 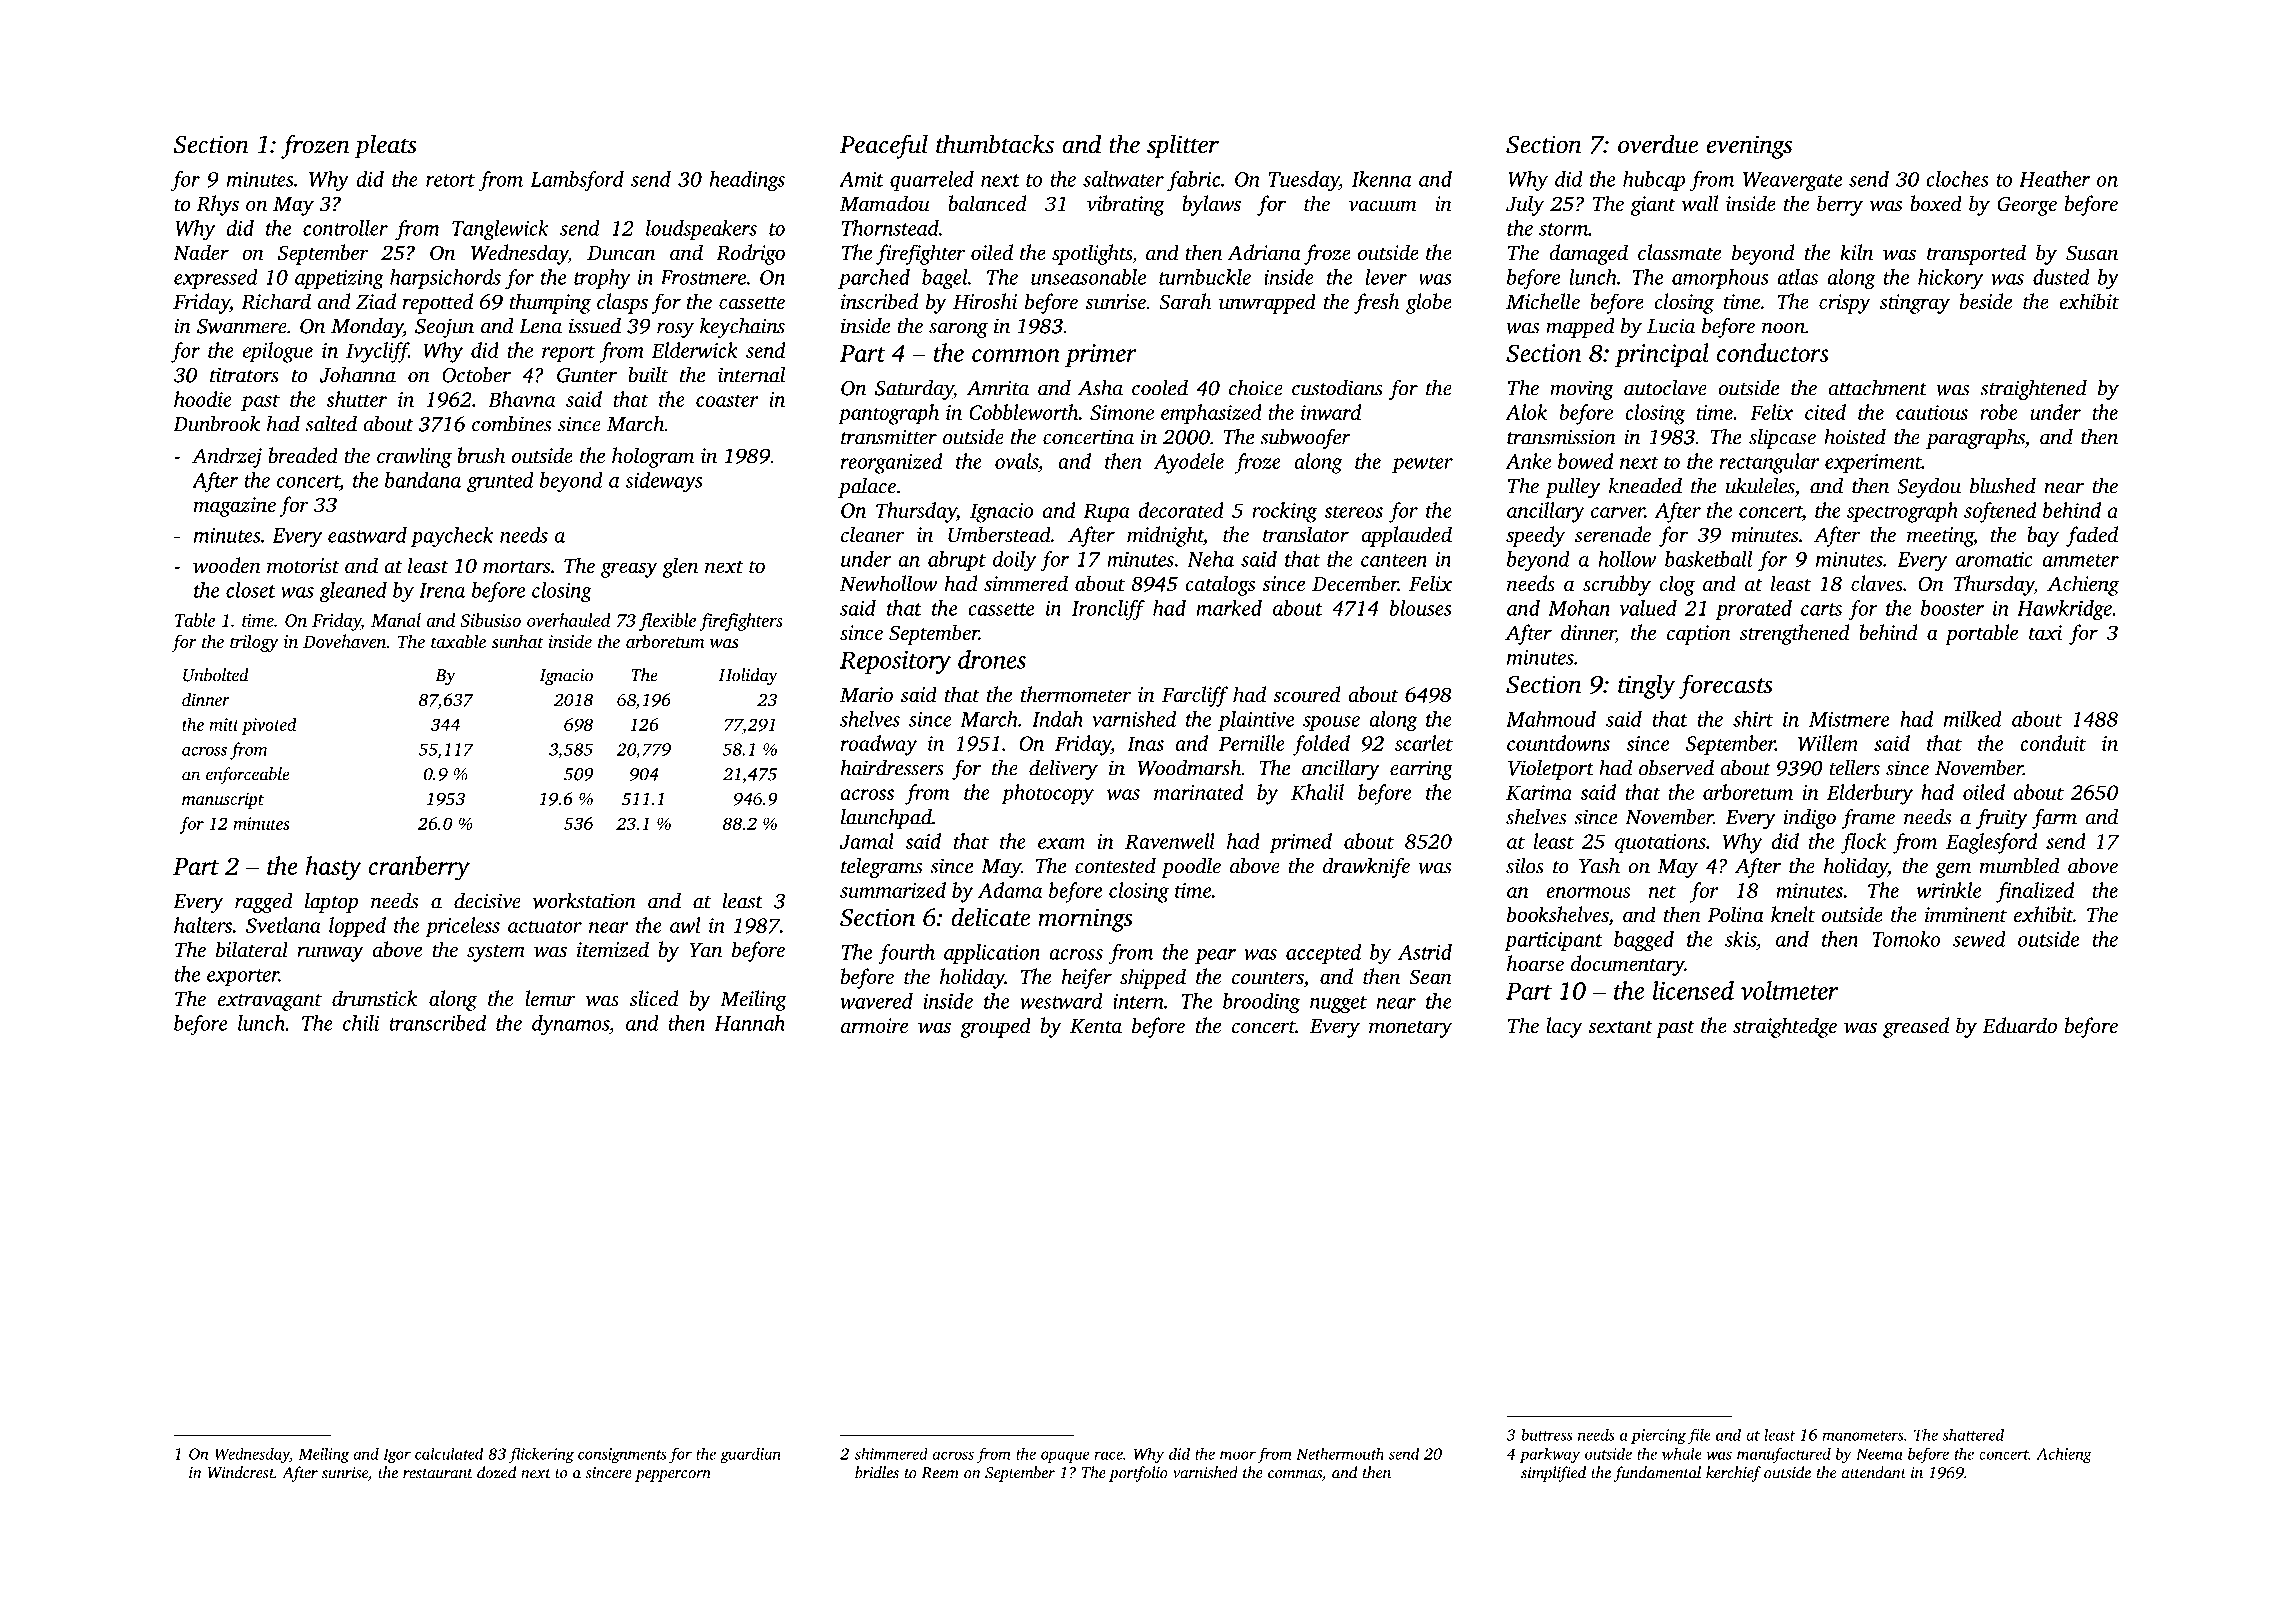 I want to click on Igor, so click(x=397, y=1455).
